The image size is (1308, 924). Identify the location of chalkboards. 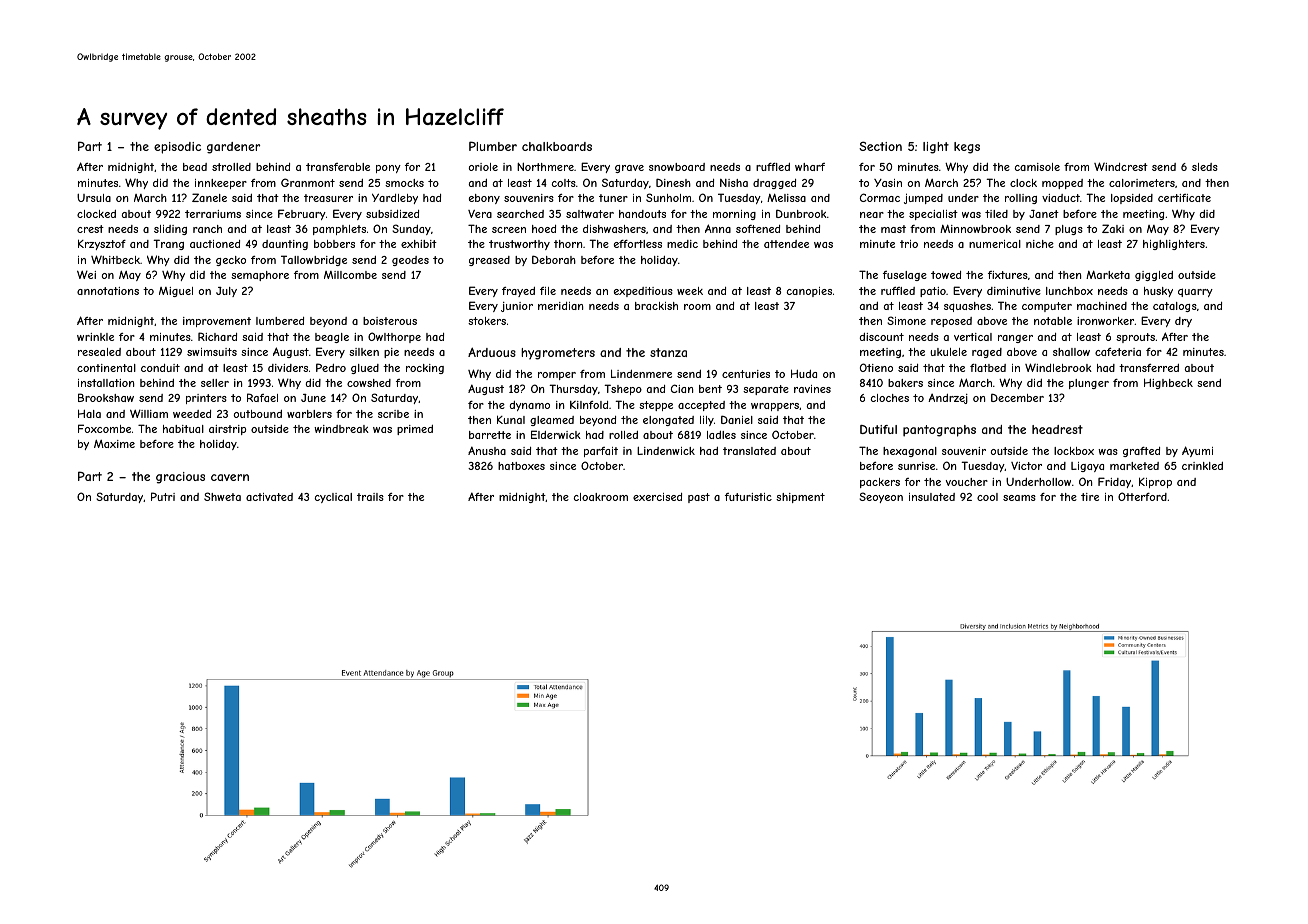
(557, 146).
